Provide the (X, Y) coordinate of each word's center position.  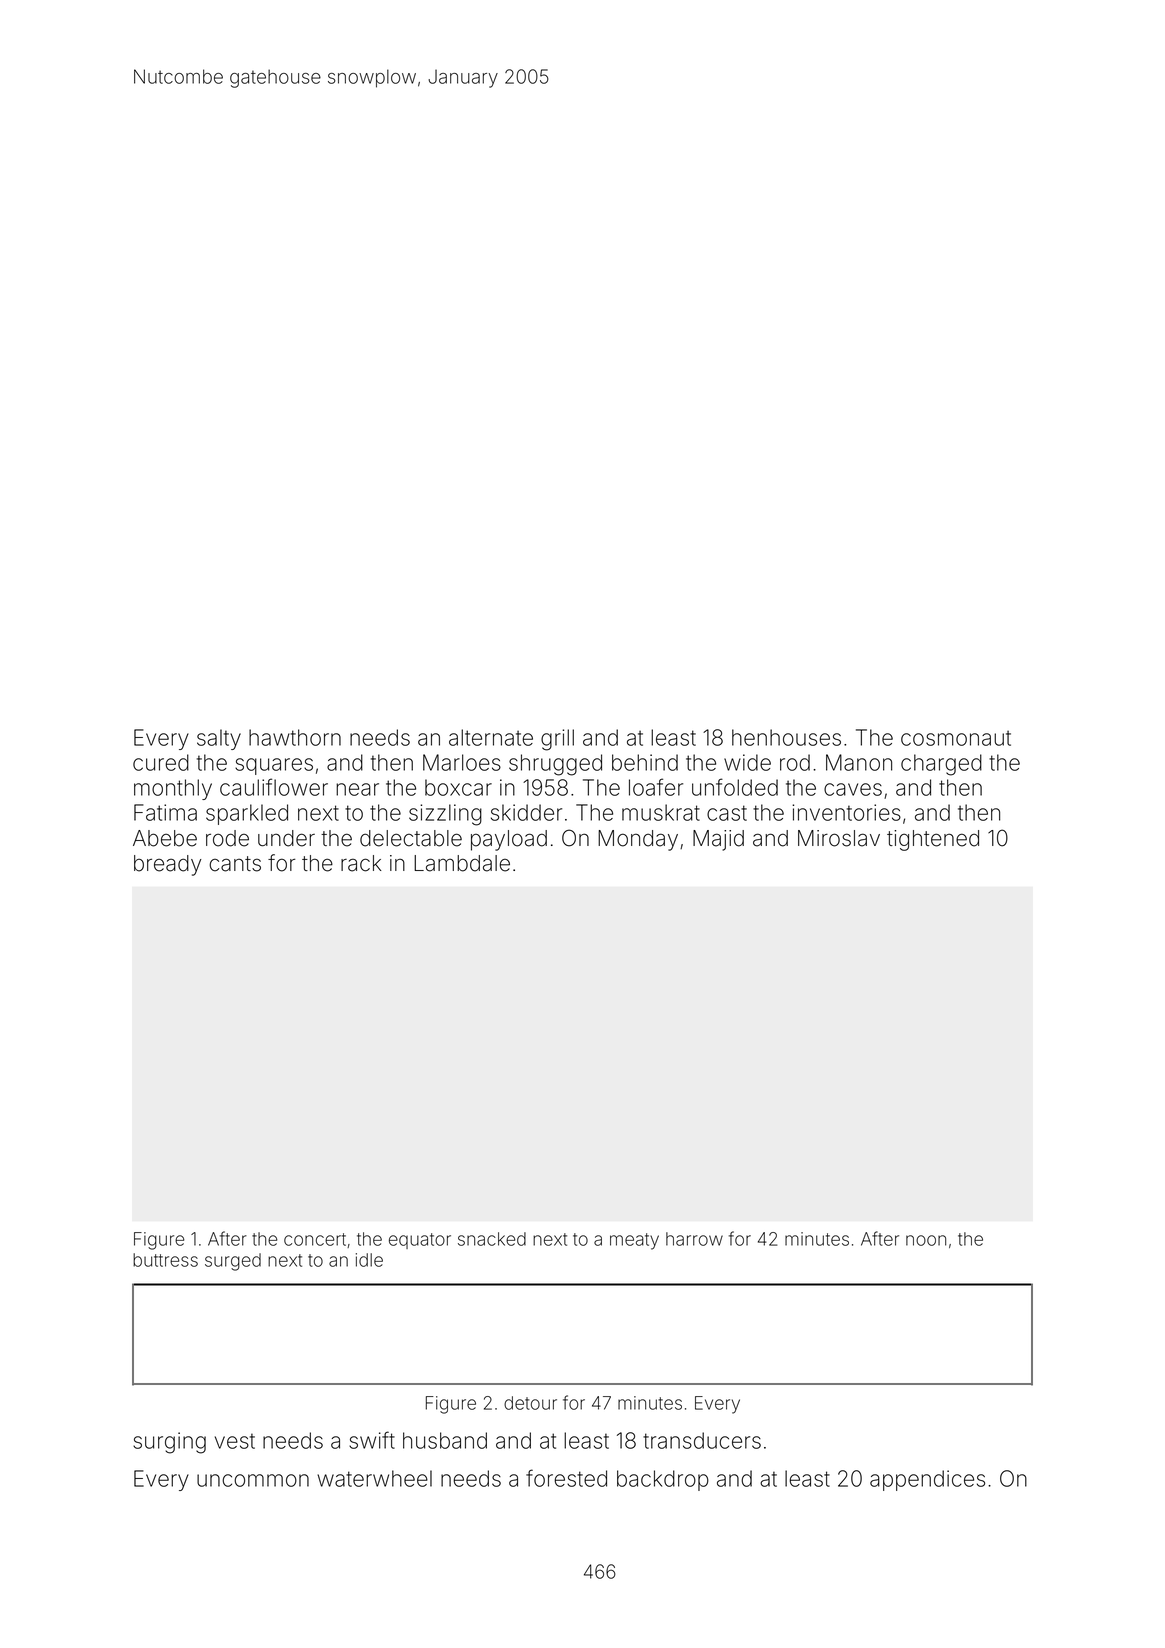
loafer (656, 787)
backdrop (663, 1480)
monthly (173, 789)
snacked (492, 1239)
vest (235, 1441)
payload (509, 840)
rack (361, 863)
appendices (927, 1480)
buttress (165, 1260)
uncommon (253, 1480)
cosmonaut (956, 738)
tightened (933, 840)
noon (926, 1240)
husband (445, 1440)
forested (566, 1478)
